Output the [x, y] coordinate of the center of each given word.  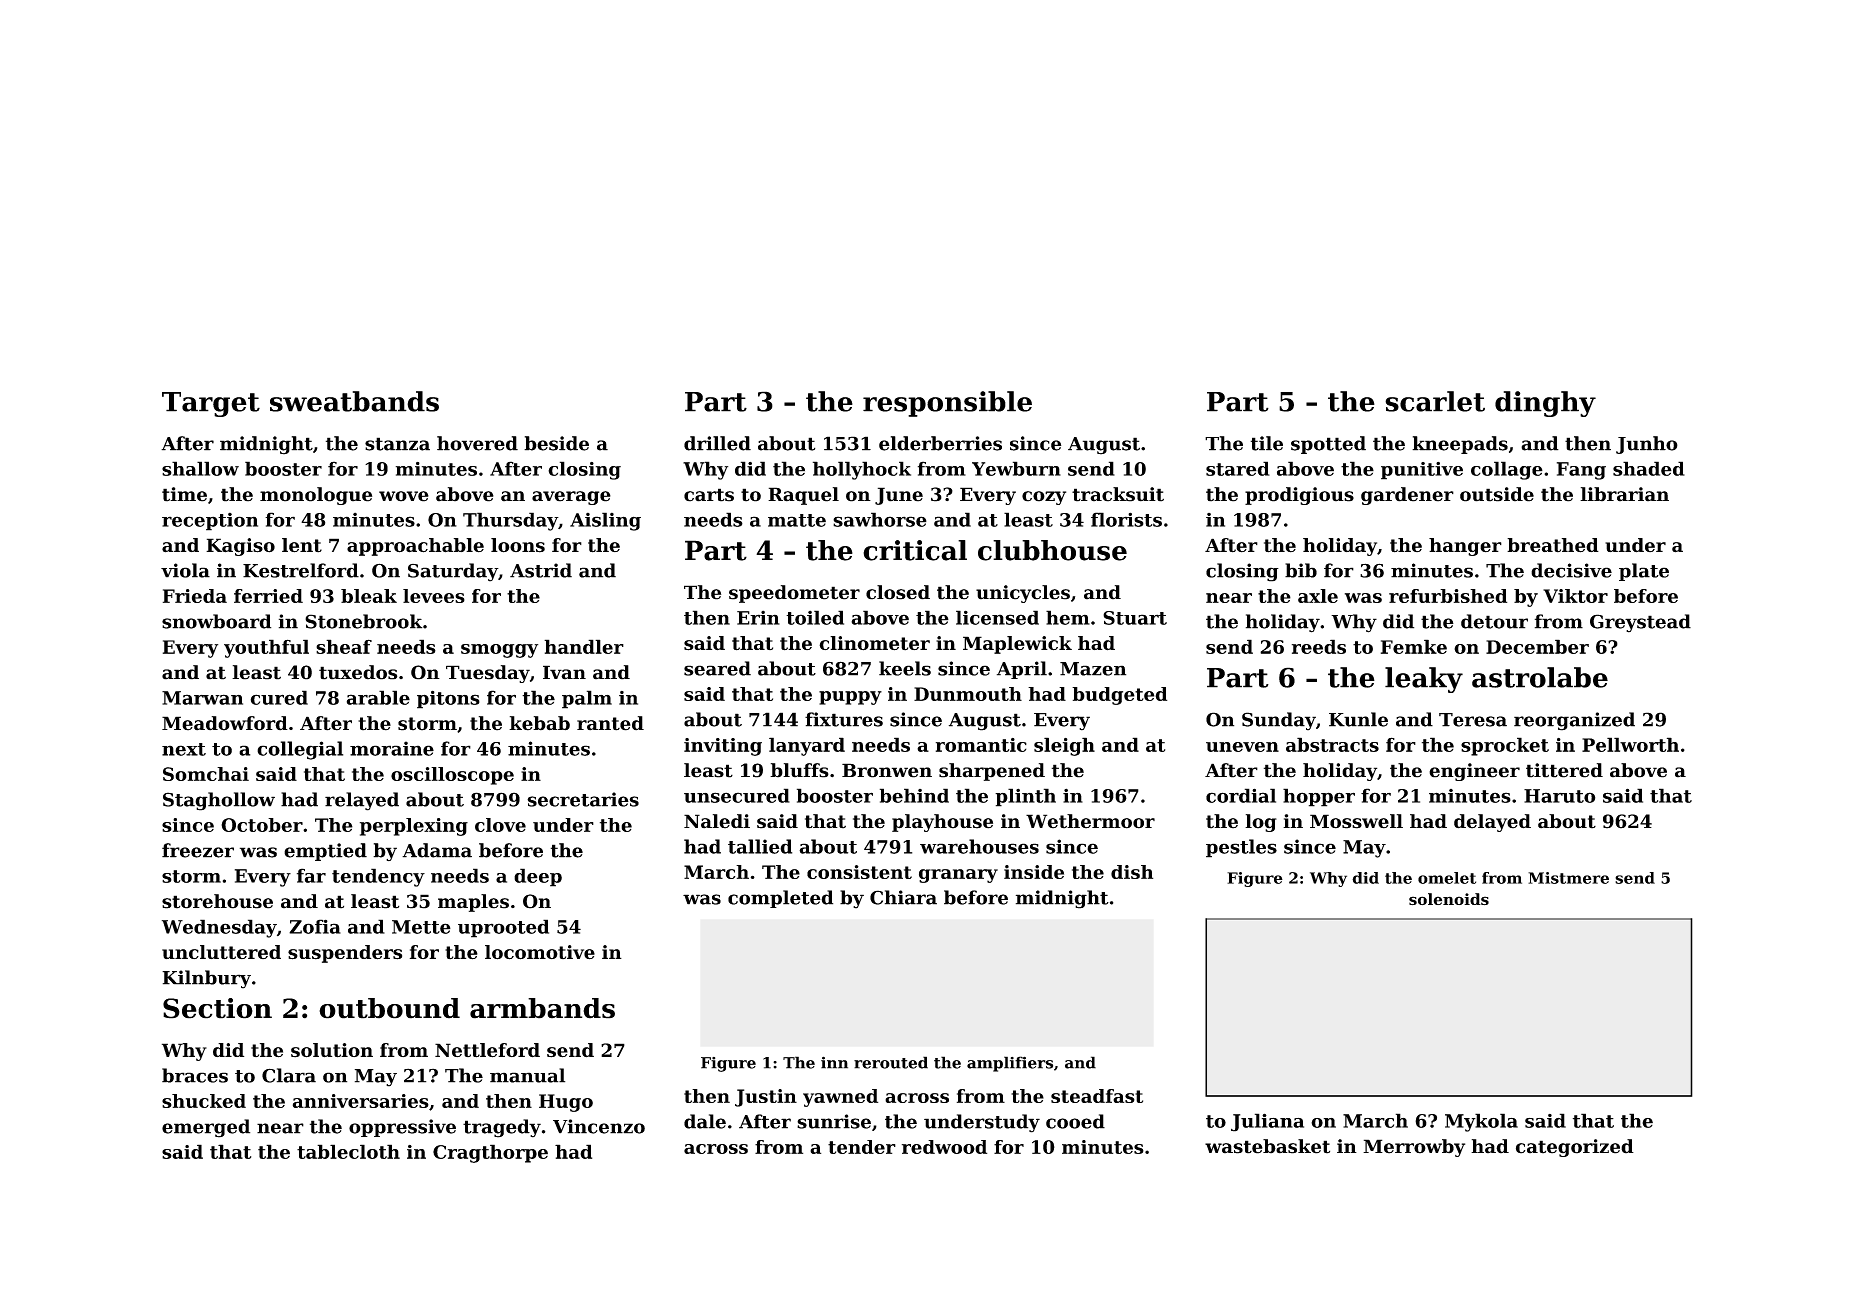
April [1022, 670]
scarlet [1435, 401]
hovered [477, 443]
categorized [1575, 1148]
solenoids [1449, 899]
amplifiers [1010, 1064]
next [184, 749]
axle [1318, 596]
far [311, 875]
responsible [947, 404]
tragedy [502, 1128]
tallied [760, 846]
